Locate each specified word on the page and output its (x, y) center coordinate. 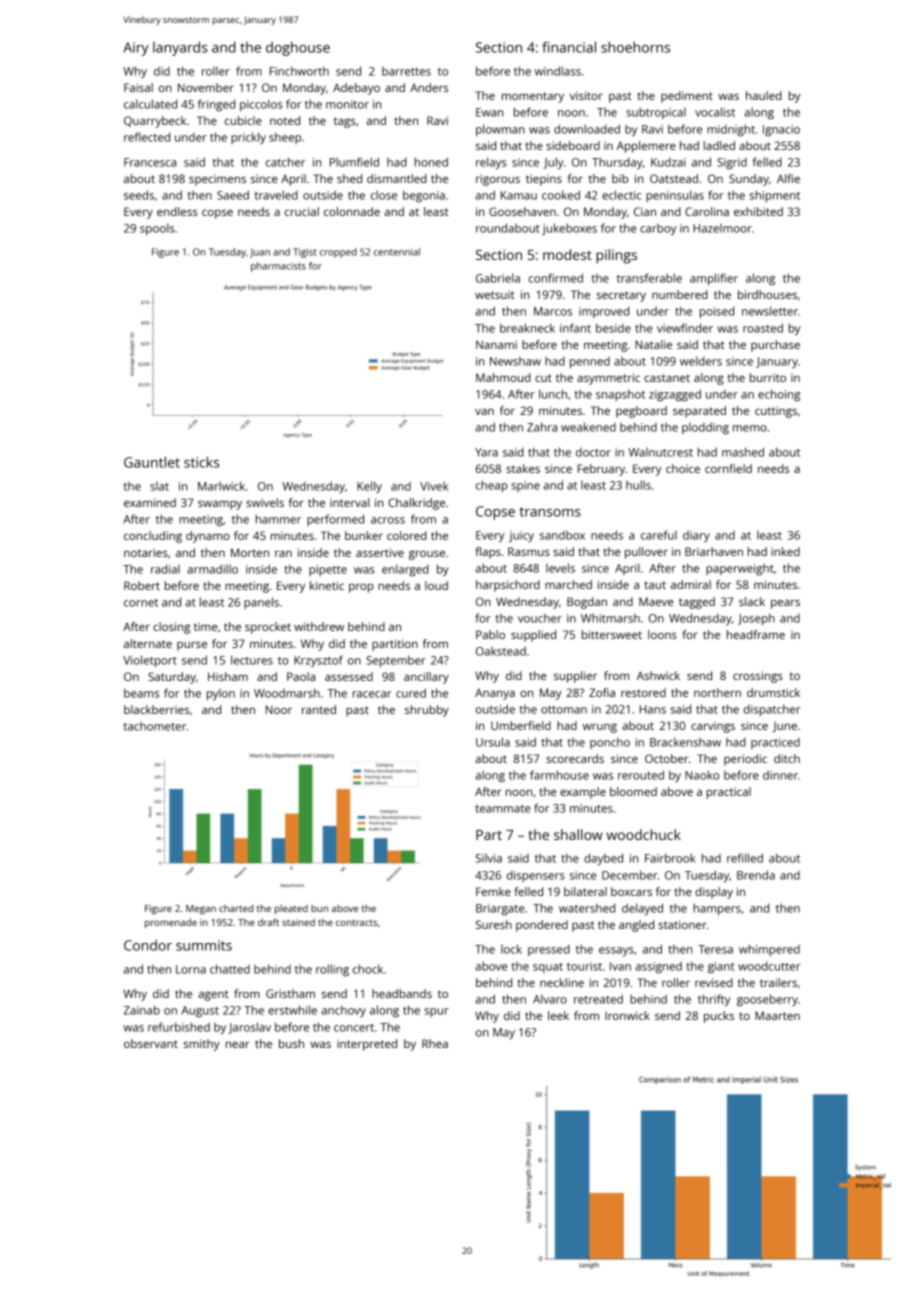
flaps (488, 553)
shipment (775, 196)
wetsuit (495, 294)
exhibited (758, 211)
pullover (646, 553)
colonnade (352, 211)
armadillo (212, 569)
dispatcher (772, 710)
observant (151, 1043)
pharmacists (278, 267)
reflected (147, 137)
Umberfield (521, 725)
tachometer (154, 726)
